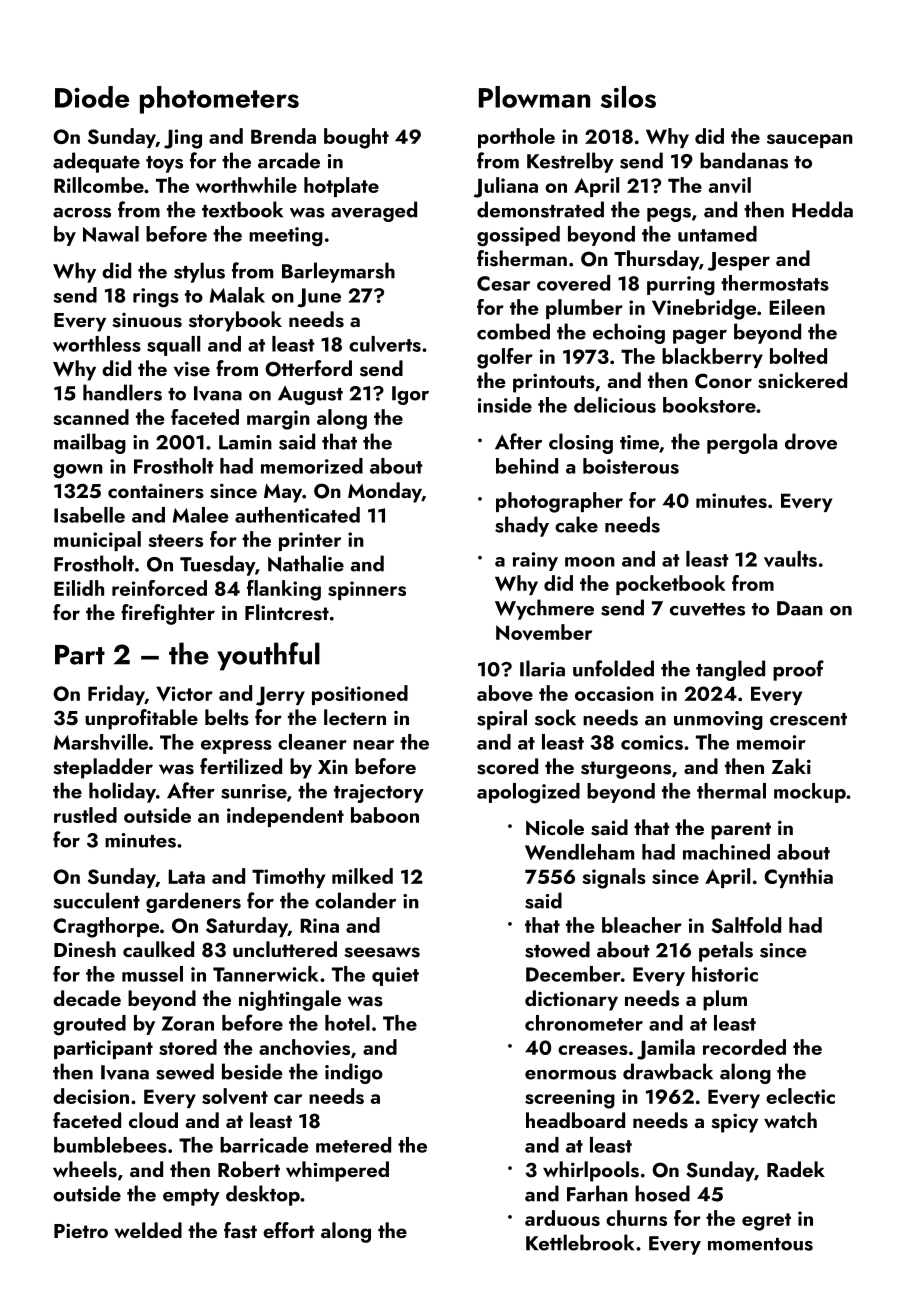  Describe the element at coordinates (731, 791) in the screenshot. I see `thermal` at that location.
